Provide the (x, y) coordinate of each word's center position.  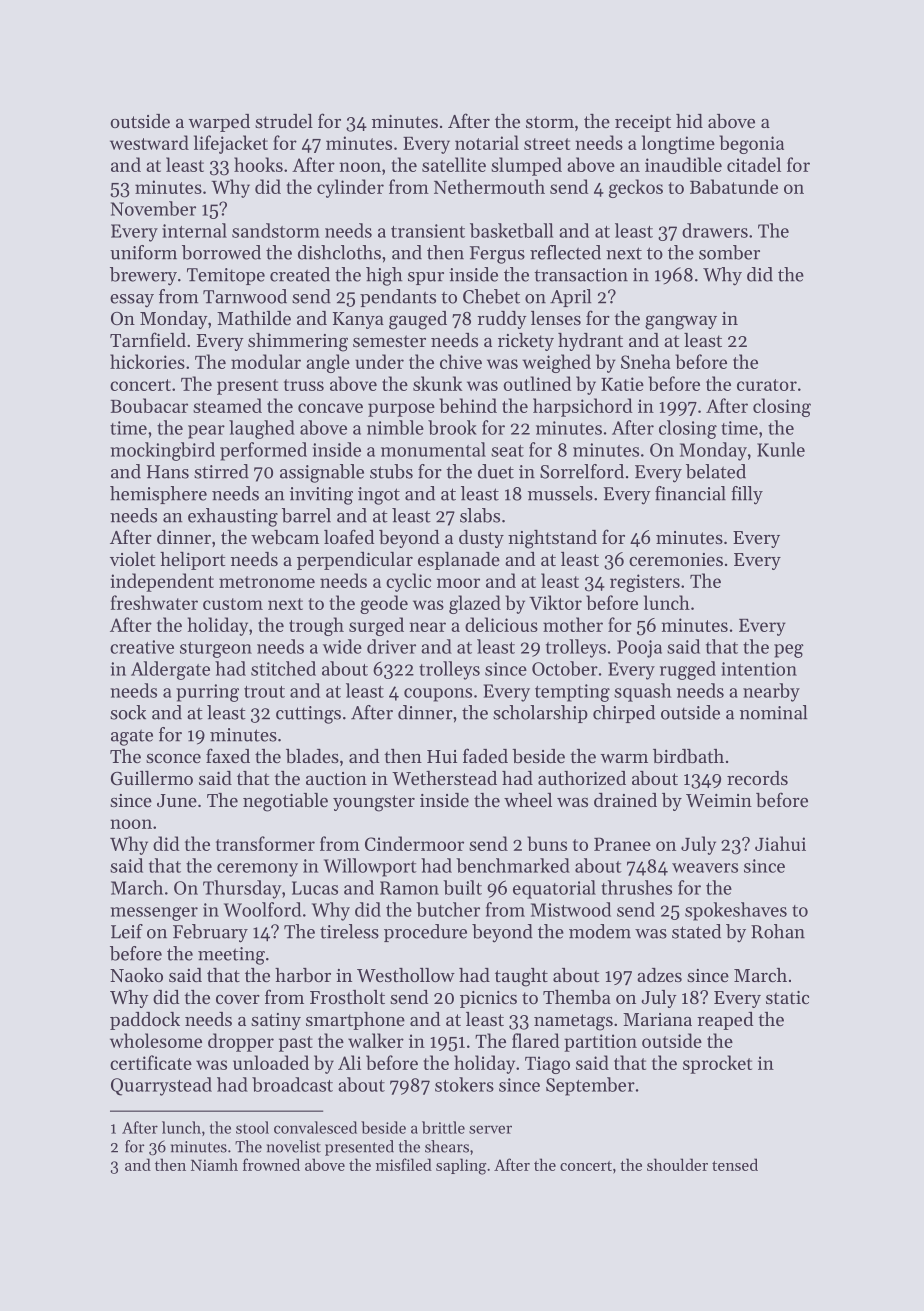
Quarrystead (161, 1086)
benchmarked (513, 865)
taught (521, 977)
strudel (284, 121)
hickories (147, 361)
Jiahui (780, 843)
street (547, 144)
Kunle (781, 449)
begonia (751, 144)
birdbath (688, 756)
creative (142, 647)
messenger (154, 914)
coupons (438, 695)
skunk (438, 383)
